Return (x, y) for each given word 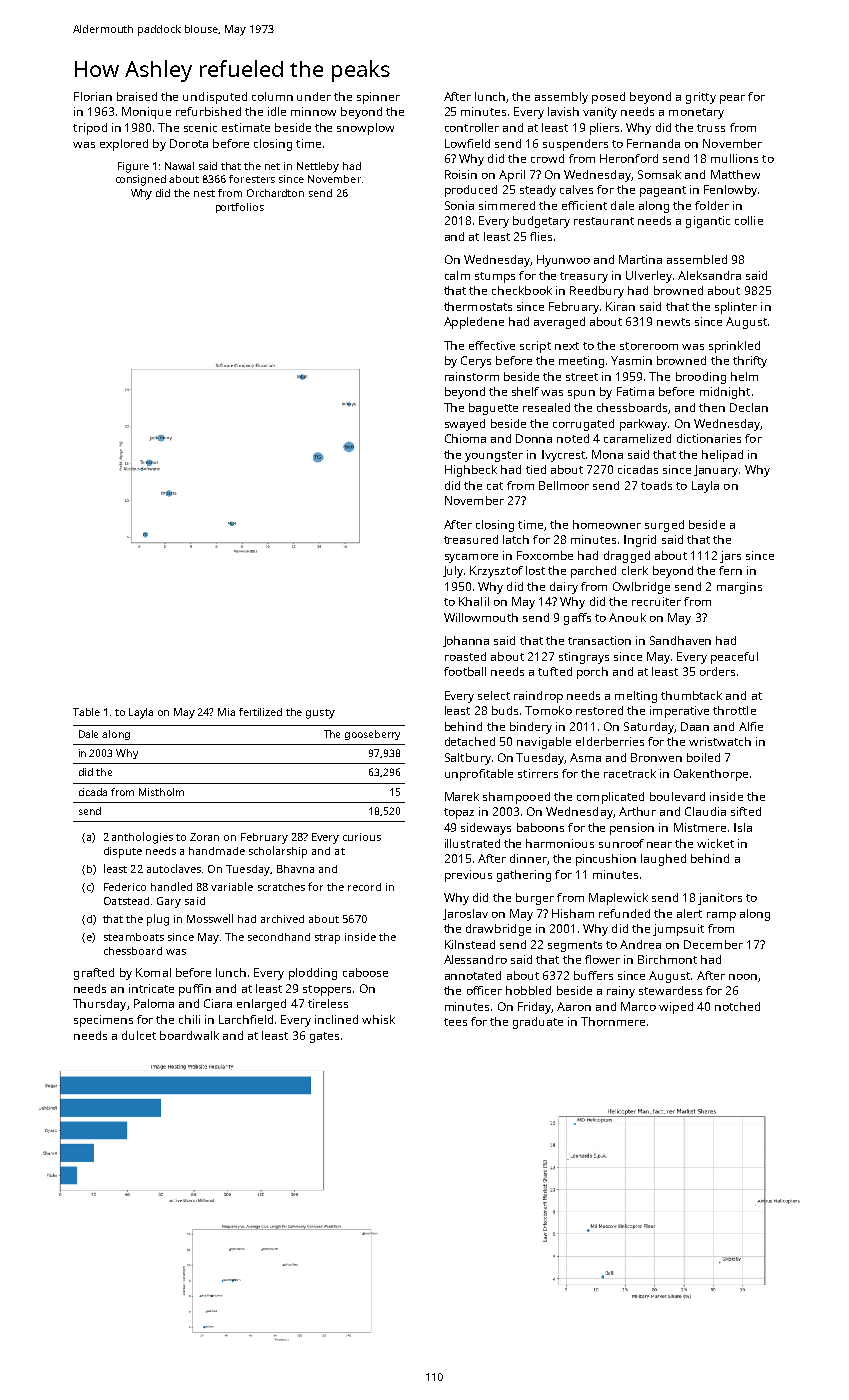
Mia (226, 712)
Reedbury (597, 292)
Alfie (751, 726)
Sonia (459, 205)
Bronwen (656, 757)
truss (711, 128)
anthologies (142, 838)
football (465, 671)
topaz (459, 813)
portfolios (240, 208)
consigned (141, 180)
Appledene (474, 323)
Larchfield (246, 1019)
